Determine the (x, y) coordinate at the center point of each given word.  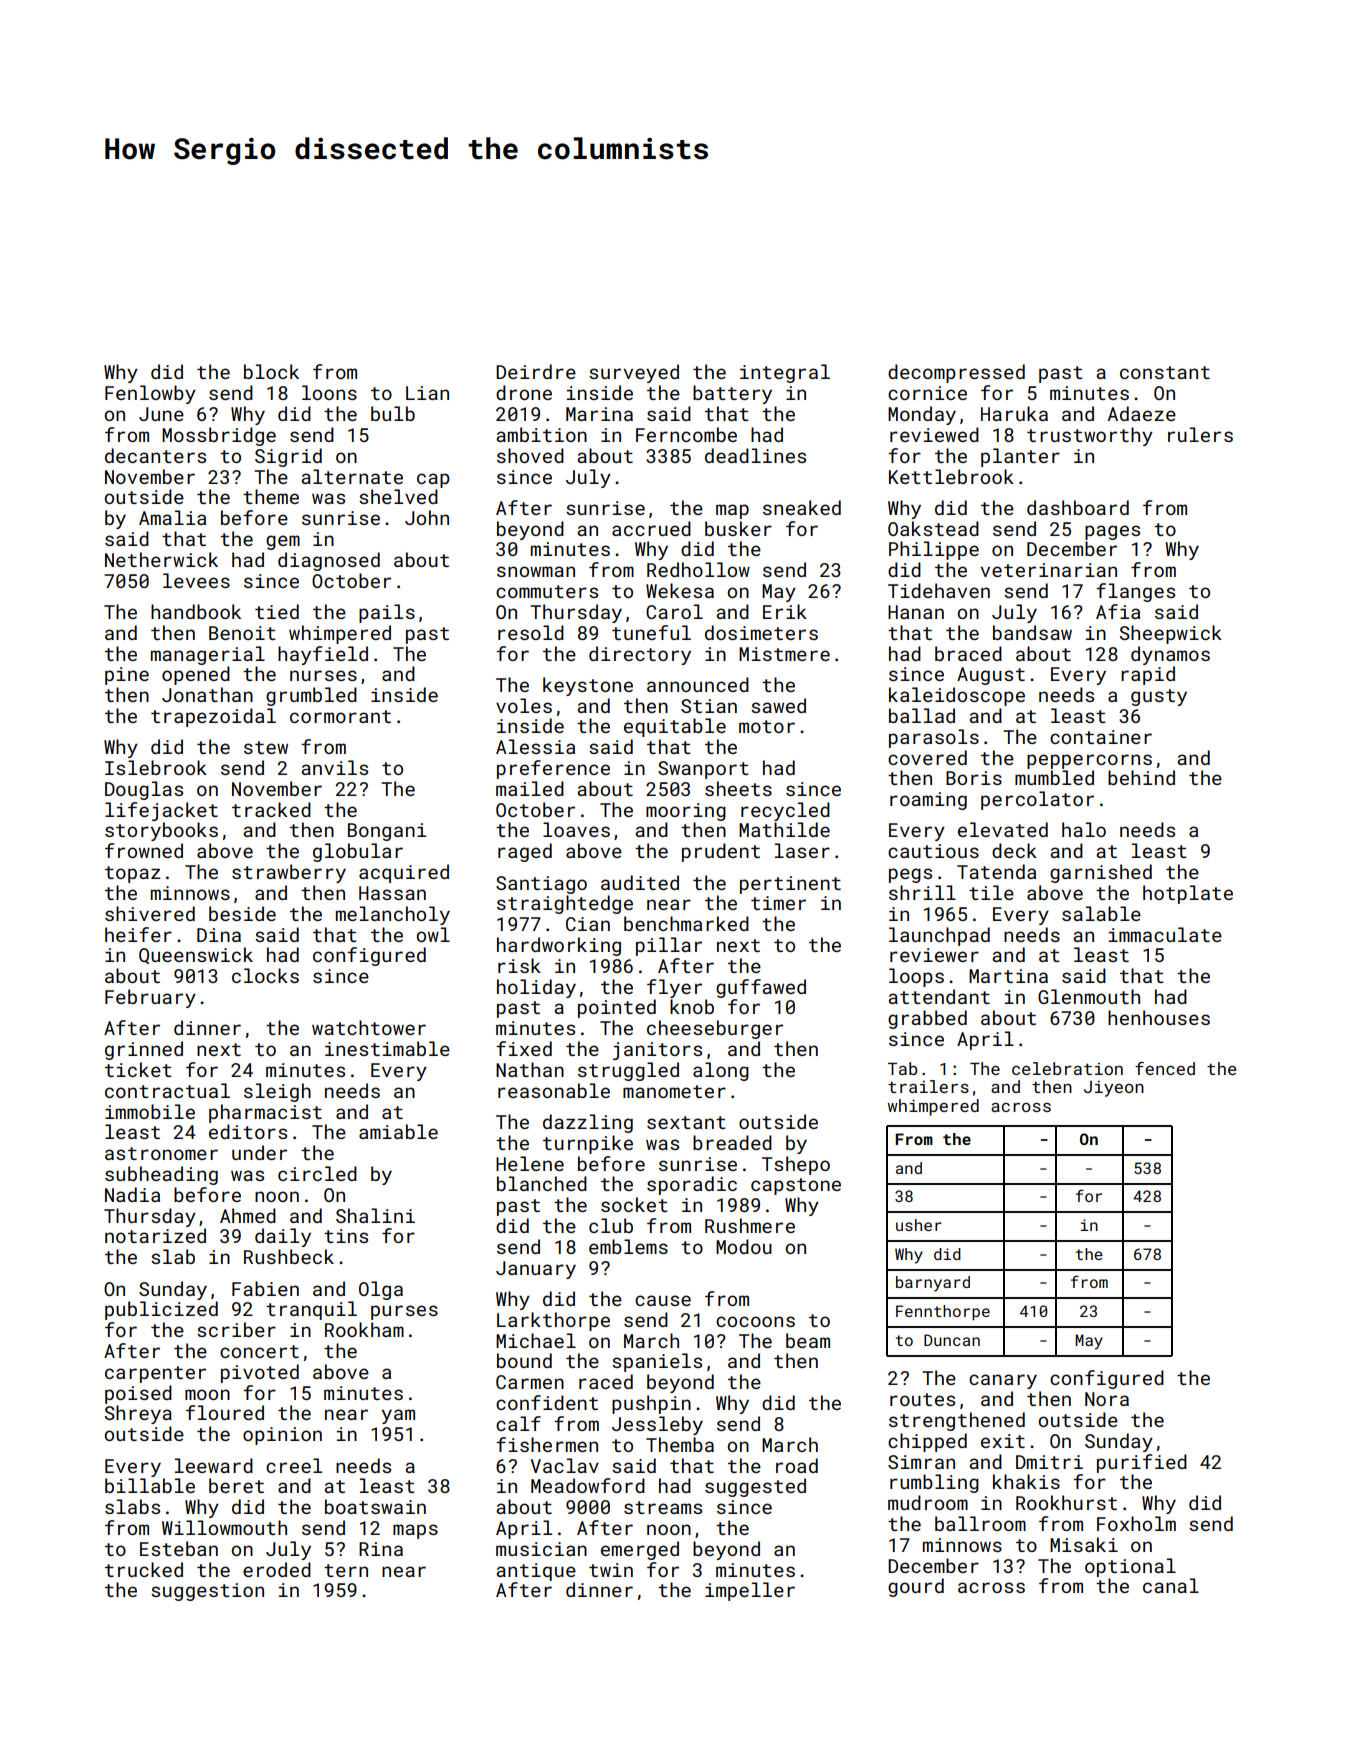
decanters (155, 455)
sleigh (277, 1092)
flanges (1135, 592)
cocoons (755, 1321)
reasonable (554, 1090)
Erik (785, 611)
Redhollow (698, 569)
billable (150, 1485)
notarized (155, 1235)
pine (127, 676)
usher (919, 1225)
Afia (1118, 611)
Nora (1107, 1399)
